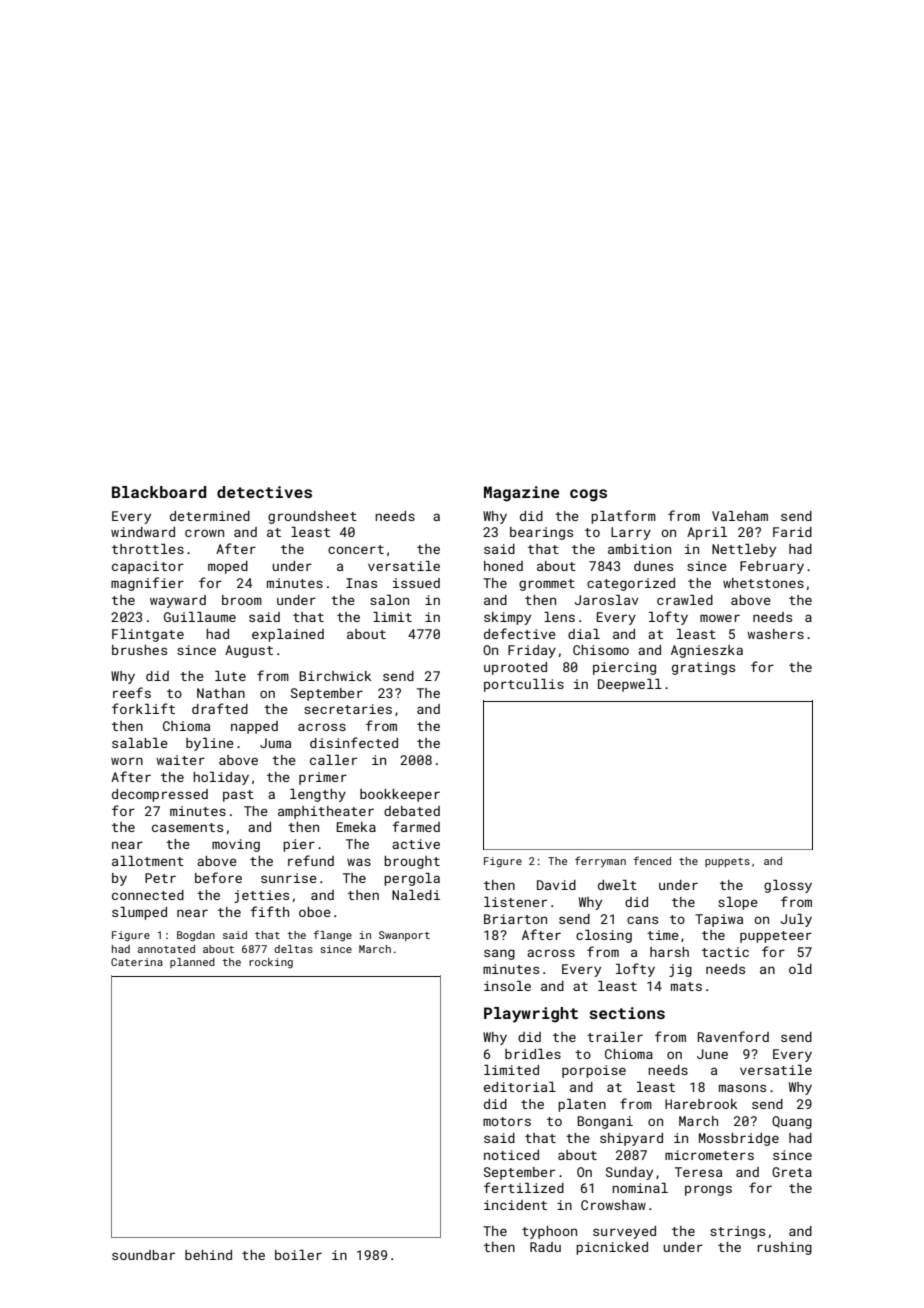  What do you see at coordinates (639, 549) in the image?
I see `ambition` at bounding box center [639, 549].
